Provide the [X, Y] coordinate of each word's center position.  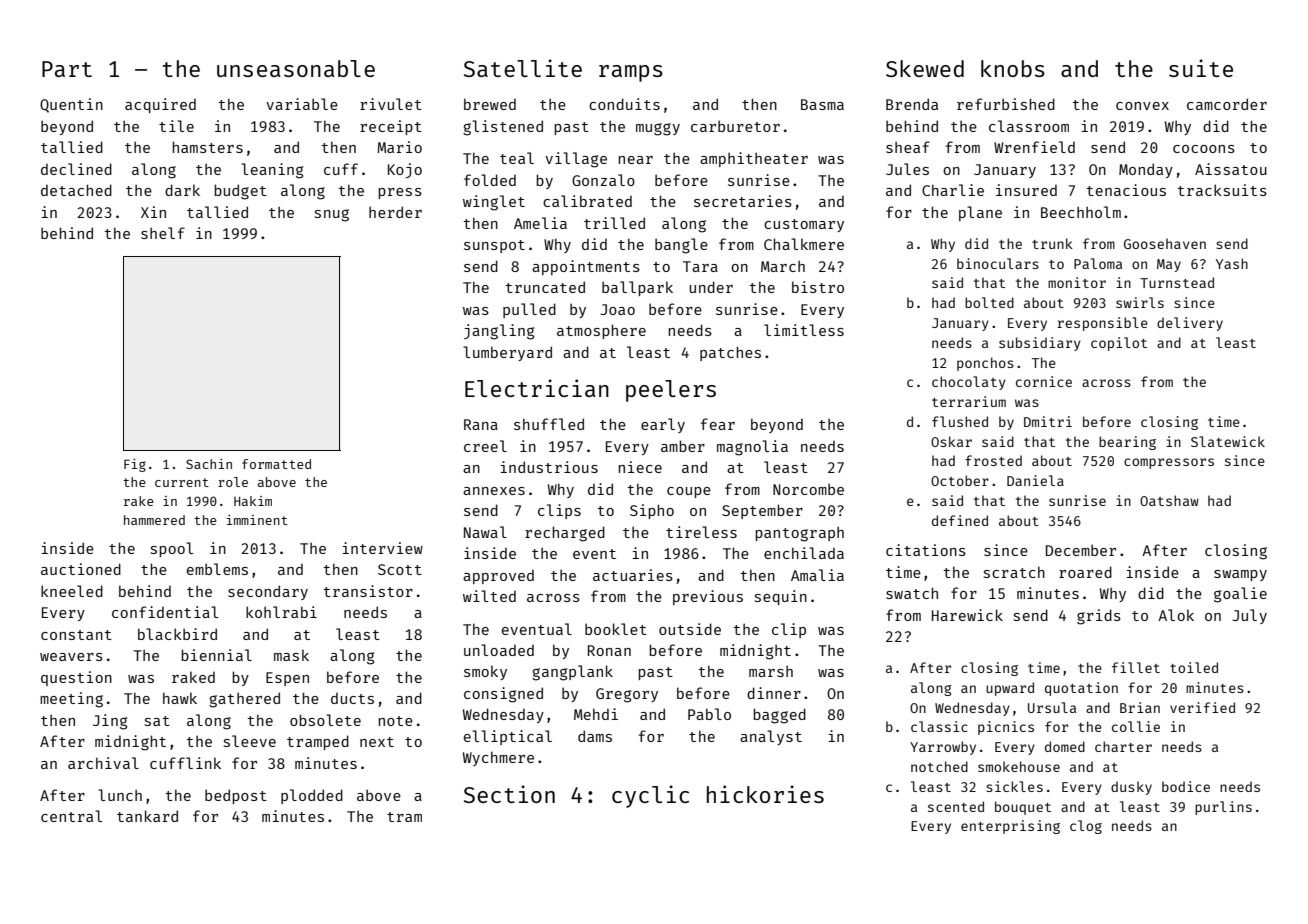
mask [291, 655]
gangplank [572, 673]
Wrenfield [1034, 147]
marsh [771, 671]
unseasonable [296, 68]
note [395, 721]
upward [1010, 689]
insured [1026, 190]
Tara [700, 266]
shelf [163, 233]
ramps [631, 73]
